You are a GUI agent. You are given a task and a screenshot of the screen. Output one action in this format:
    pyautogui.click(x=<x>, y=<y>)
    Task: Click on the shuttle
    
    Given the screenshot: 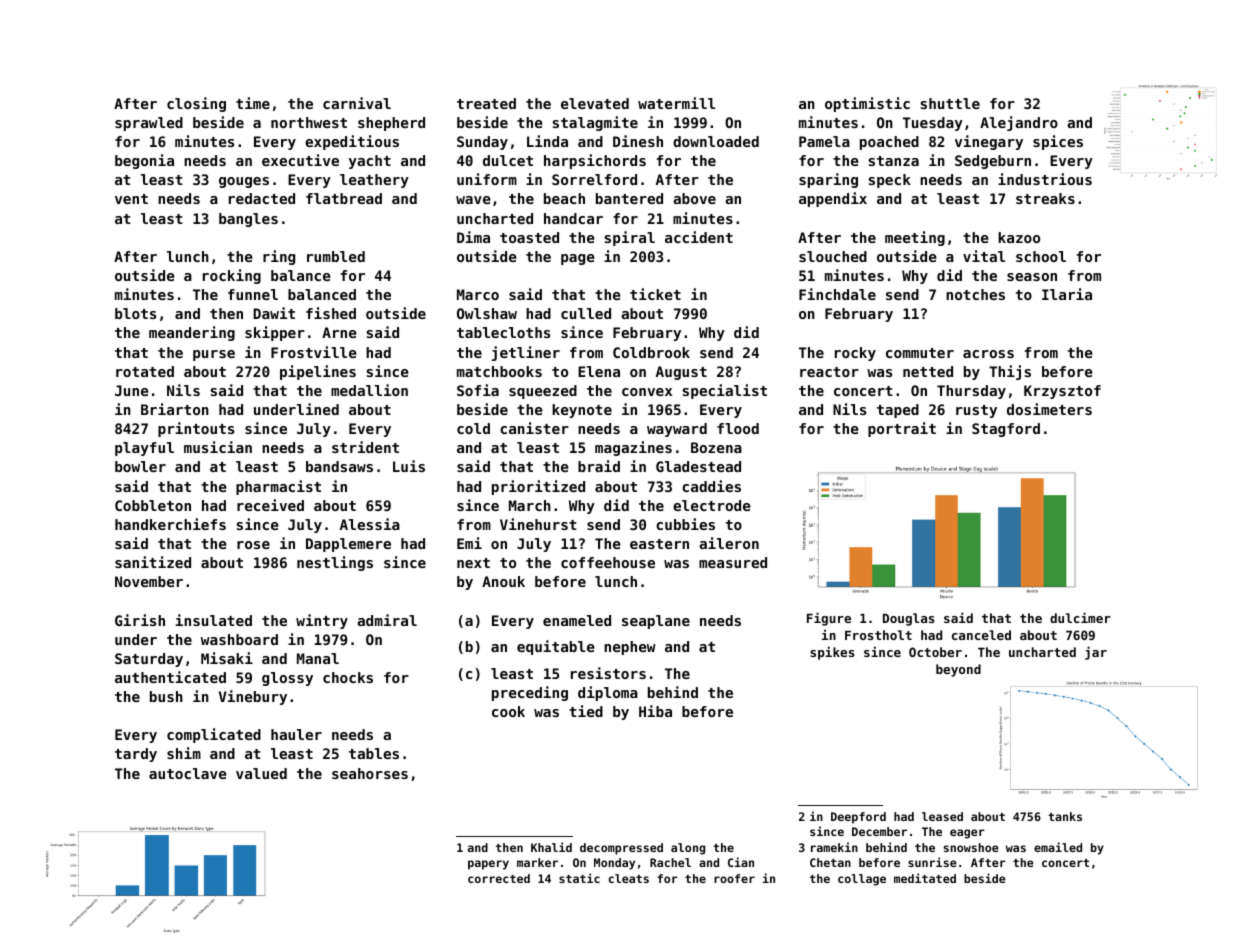 What is the action you would take?
    pyautogui.click(x=950, y=103)
